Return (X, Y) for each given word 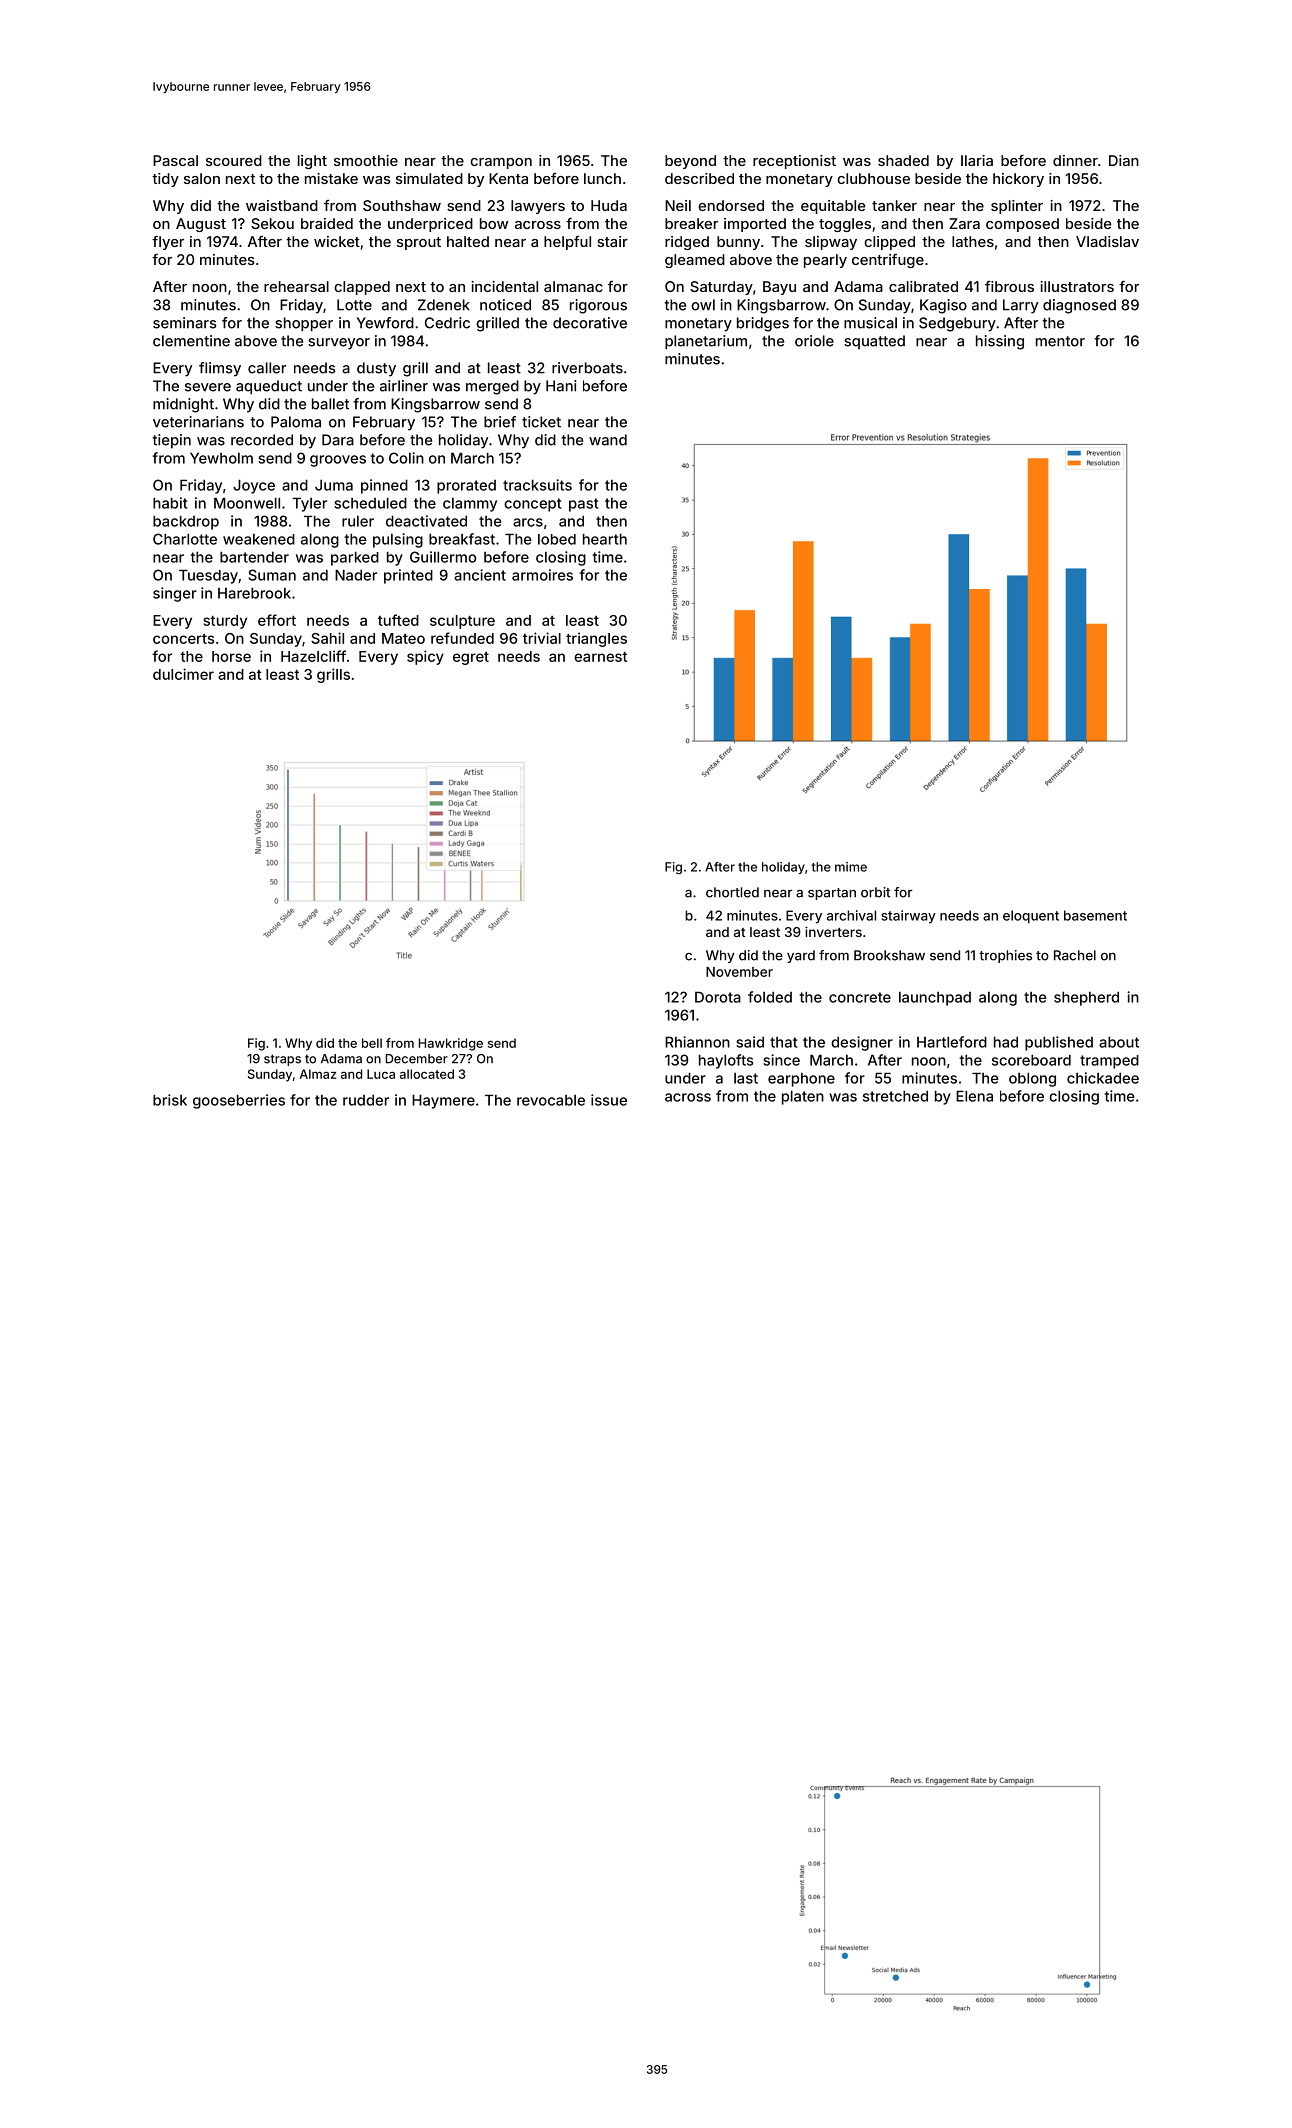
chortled (732, 892)
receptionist (794, 162)
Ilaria (977, 160)
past (583, 505)
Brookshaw (889, 955)
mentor (1060, 341)
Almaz (318, 1074)
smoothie (366, 160)
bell (372, 1043)
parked (355, 558)
